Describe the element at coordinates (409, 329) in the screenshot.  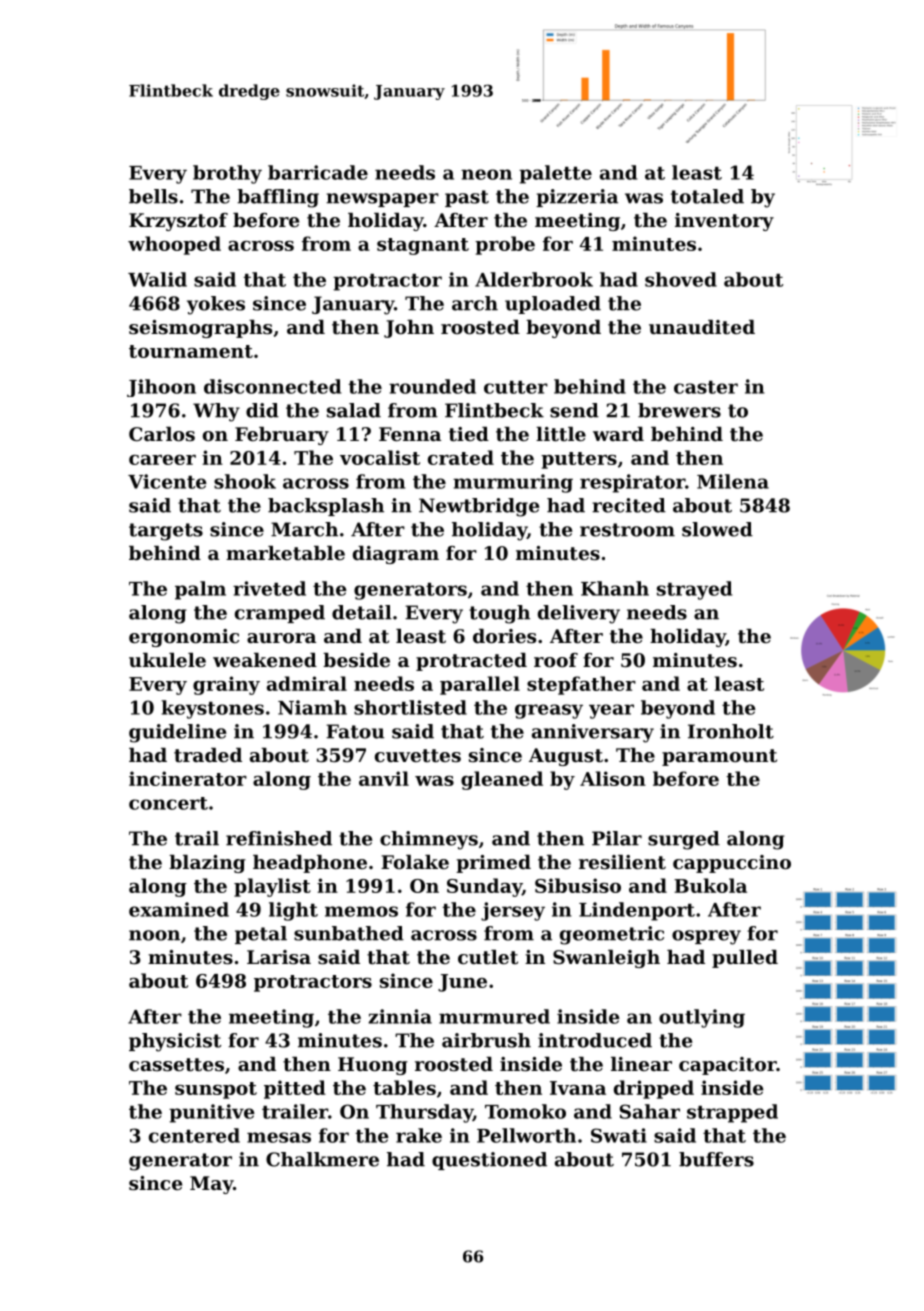
I see `John` at that location.
